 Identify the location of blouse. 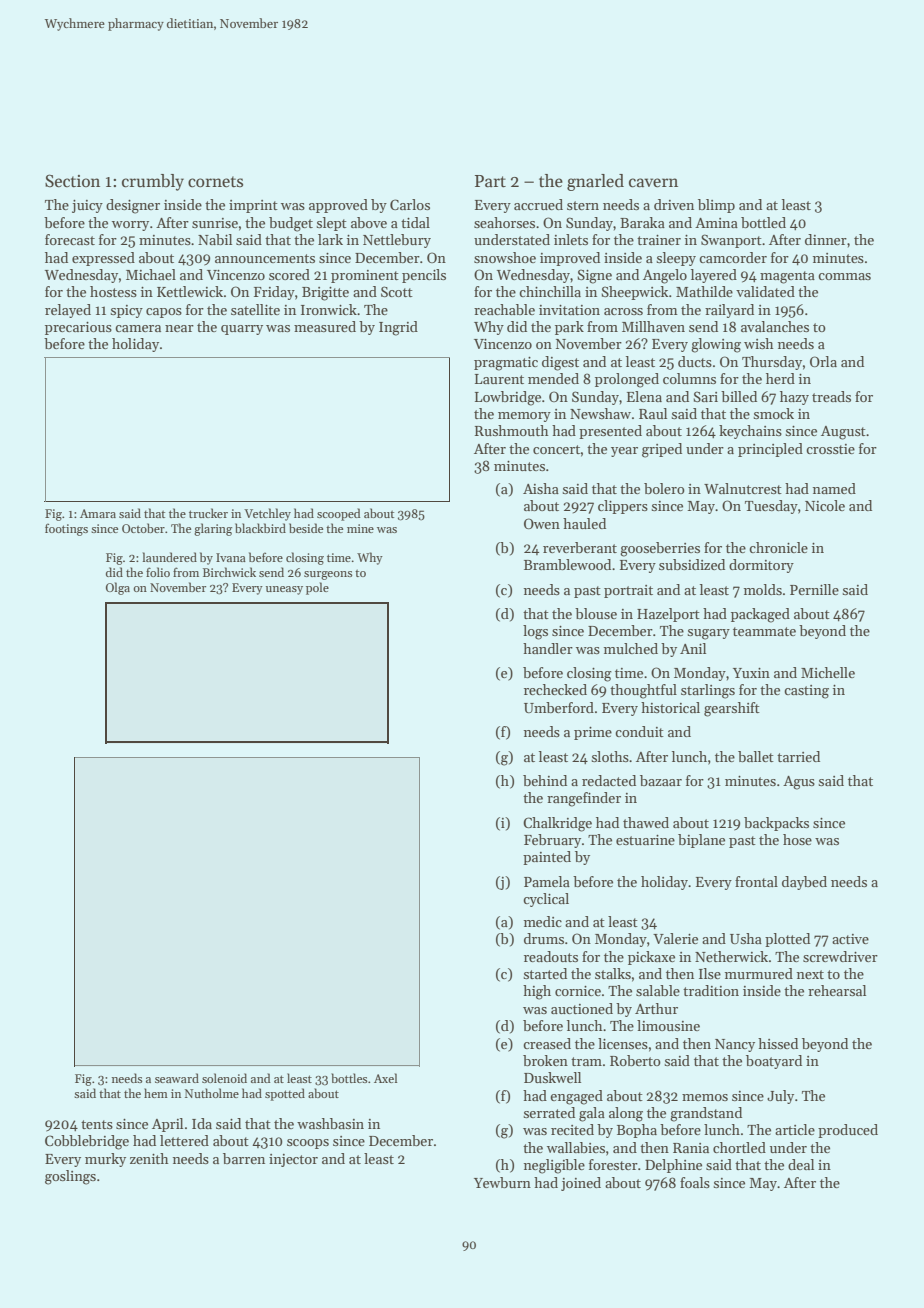
(596, 613).
